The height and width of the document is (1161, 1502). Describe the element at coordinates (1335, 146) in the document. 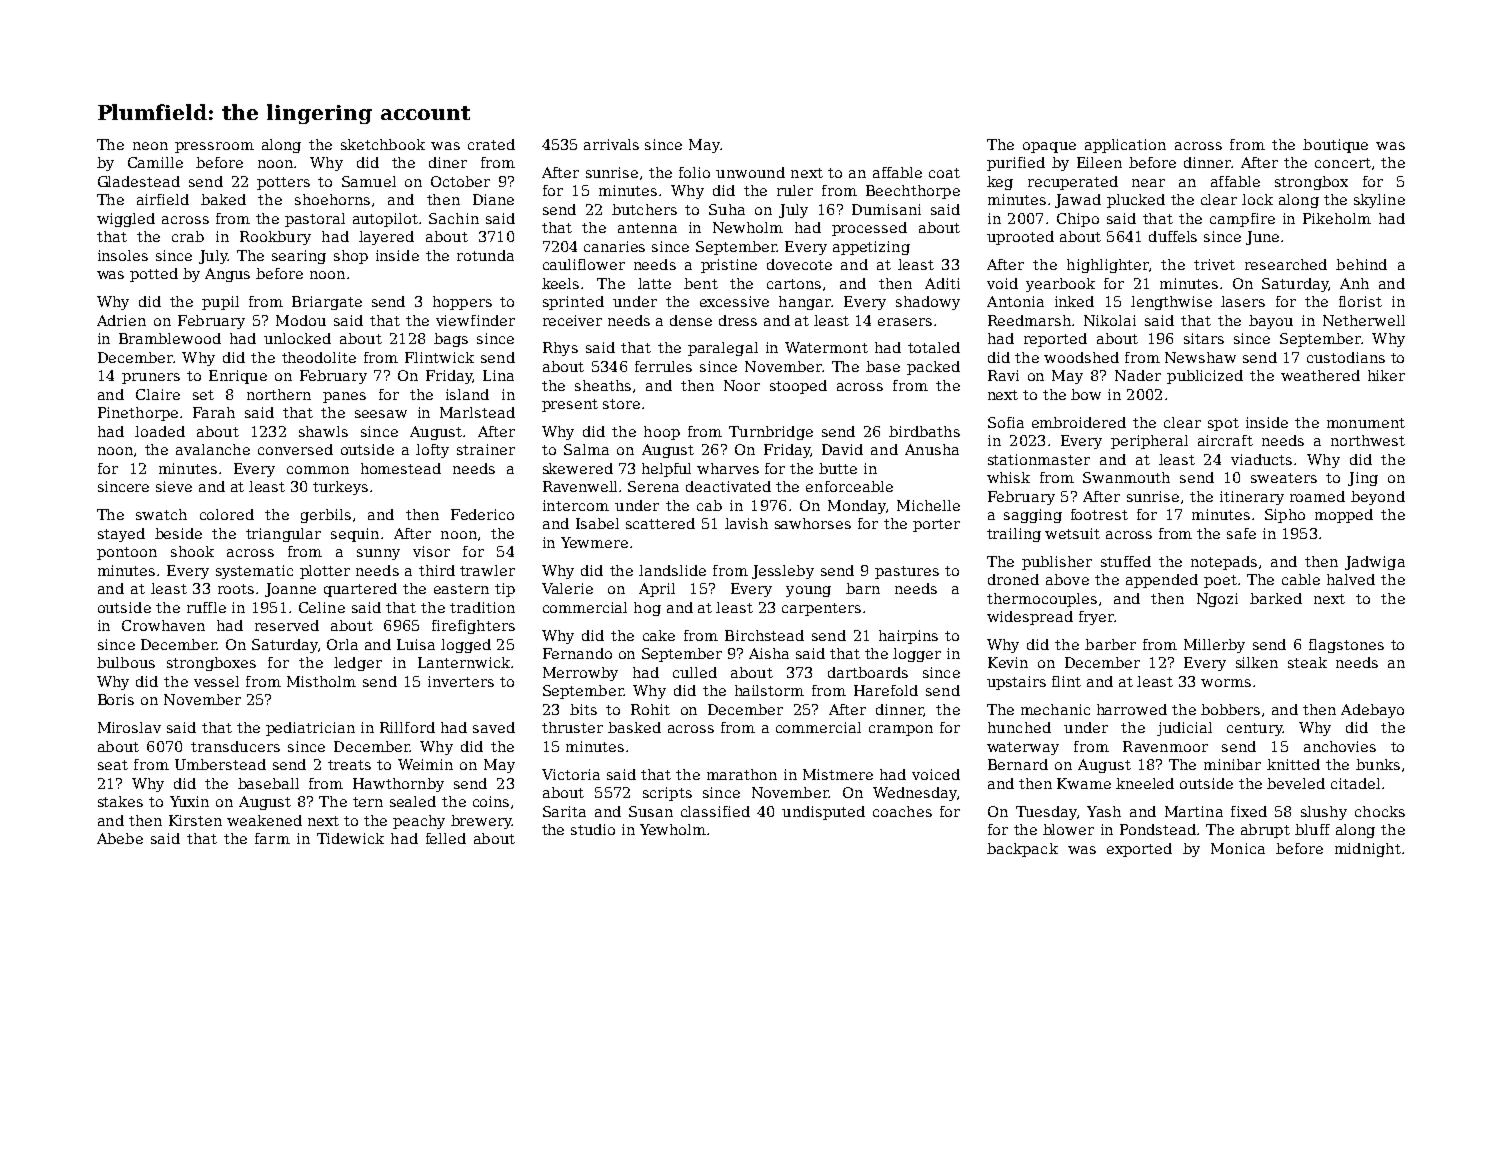

I see `boutique` at that location.
